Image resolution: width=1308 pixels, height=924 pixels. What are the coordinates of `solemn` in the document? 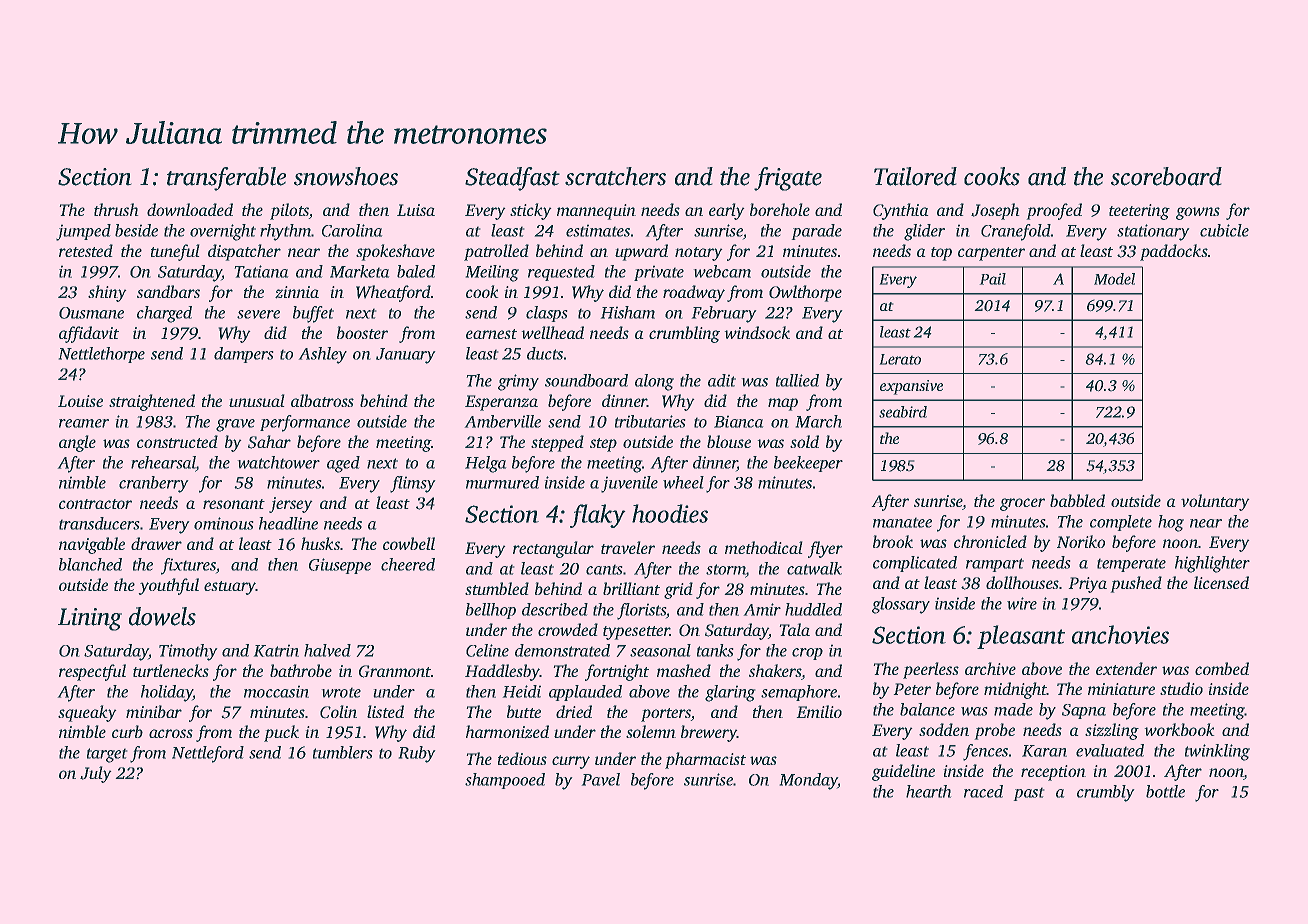 It's located at (651, 731).
